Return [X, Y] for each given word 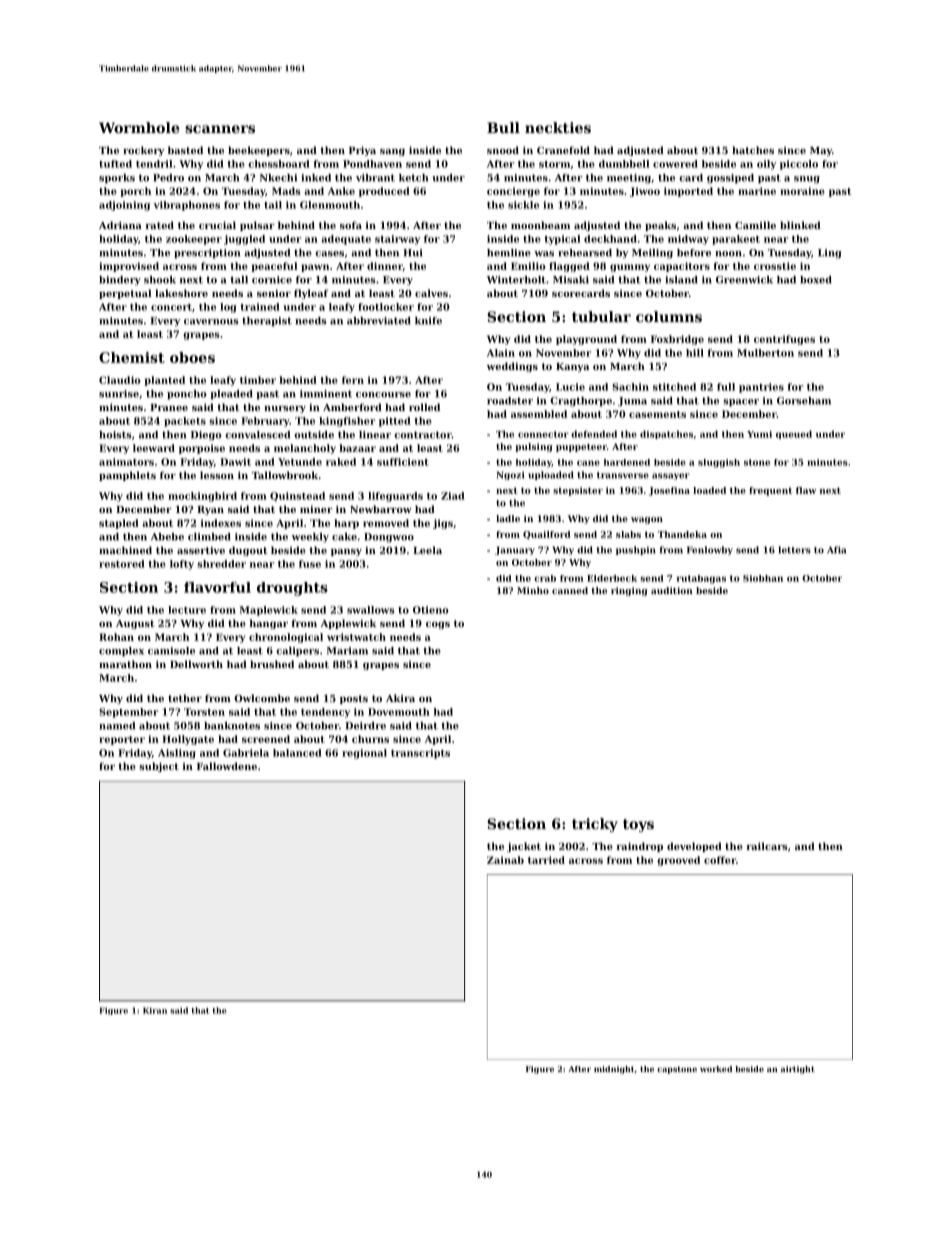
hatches [753, 150]
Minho [533, 590]
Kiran [155, 1010]
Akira [400, 698]
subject [159, 767]
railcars [767, 846]
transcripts [420, 754]
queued [794, 434]
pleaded [231, 395]
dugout [248, 551]
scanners [220, 129]
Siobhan [763, 578]
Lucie [570, 387]
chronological [286, 638]
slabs [628, 534]
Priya [362, 151]
